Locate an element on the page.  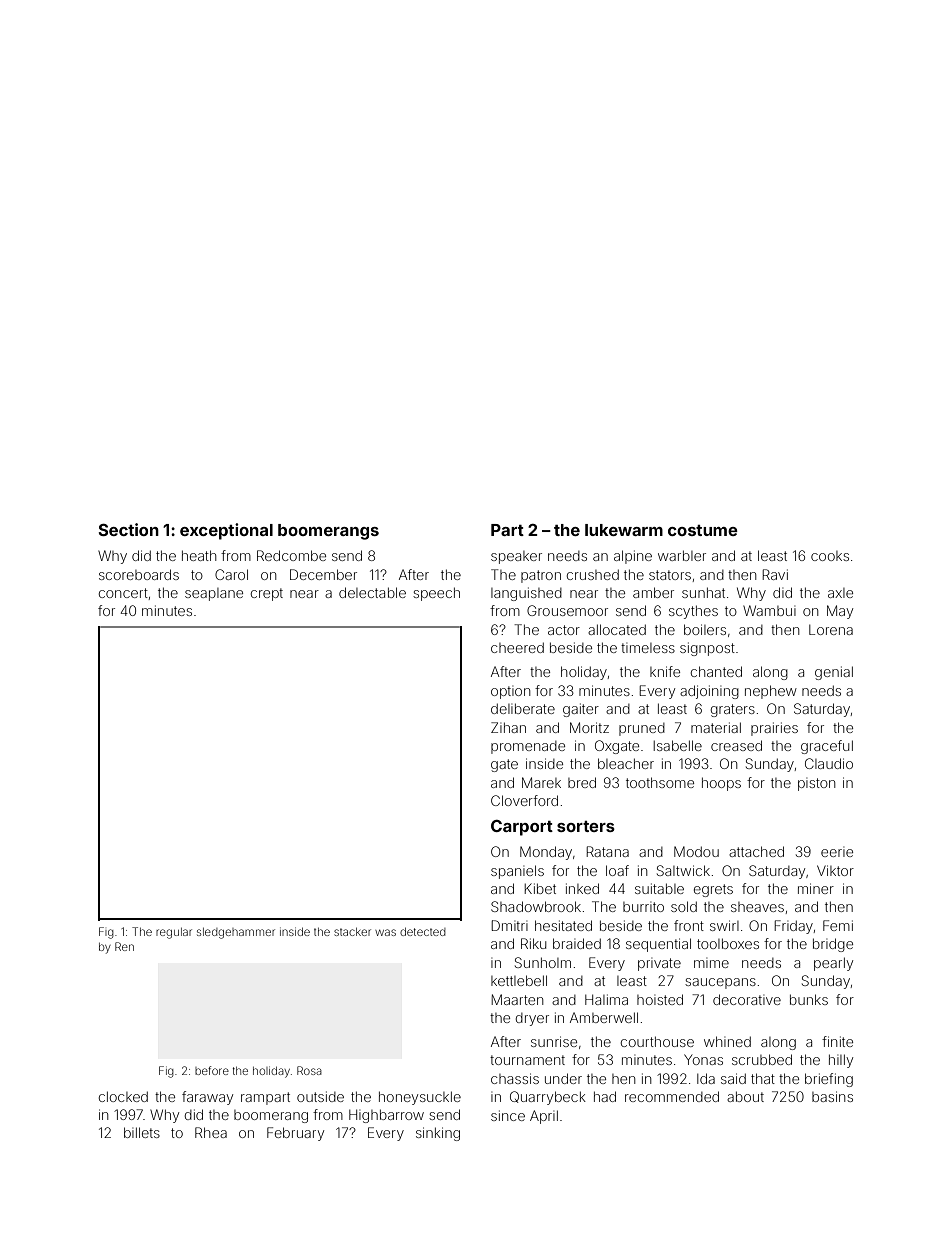
attached is located at coordinates (756, 851).
